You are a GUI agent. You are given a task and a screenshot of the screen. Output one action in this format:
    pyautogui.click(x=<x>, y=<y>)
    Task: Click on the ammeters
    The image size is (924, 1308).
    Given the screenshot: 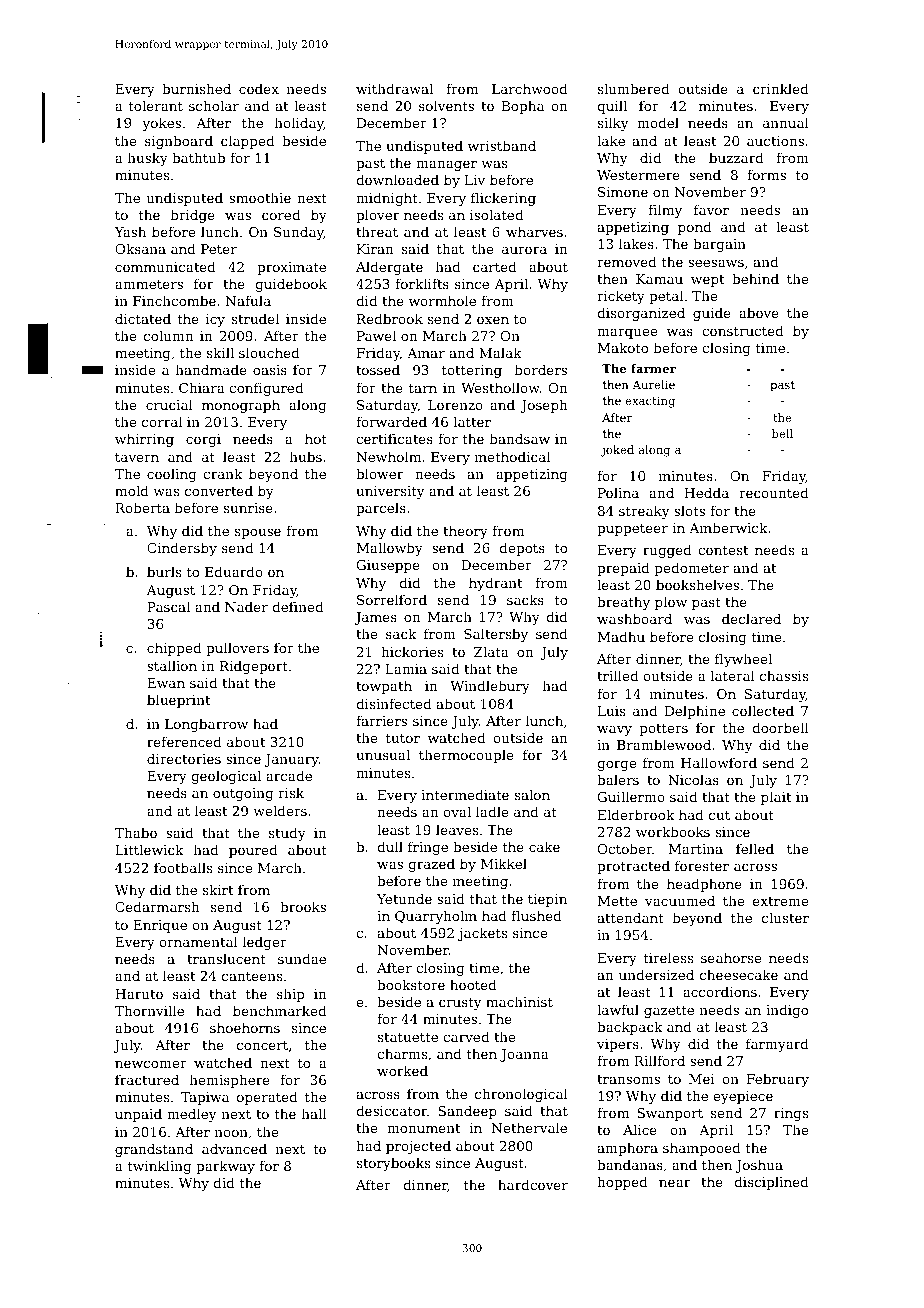 What is the action you would take?
    pyautogui.click(x=149, y=284)
